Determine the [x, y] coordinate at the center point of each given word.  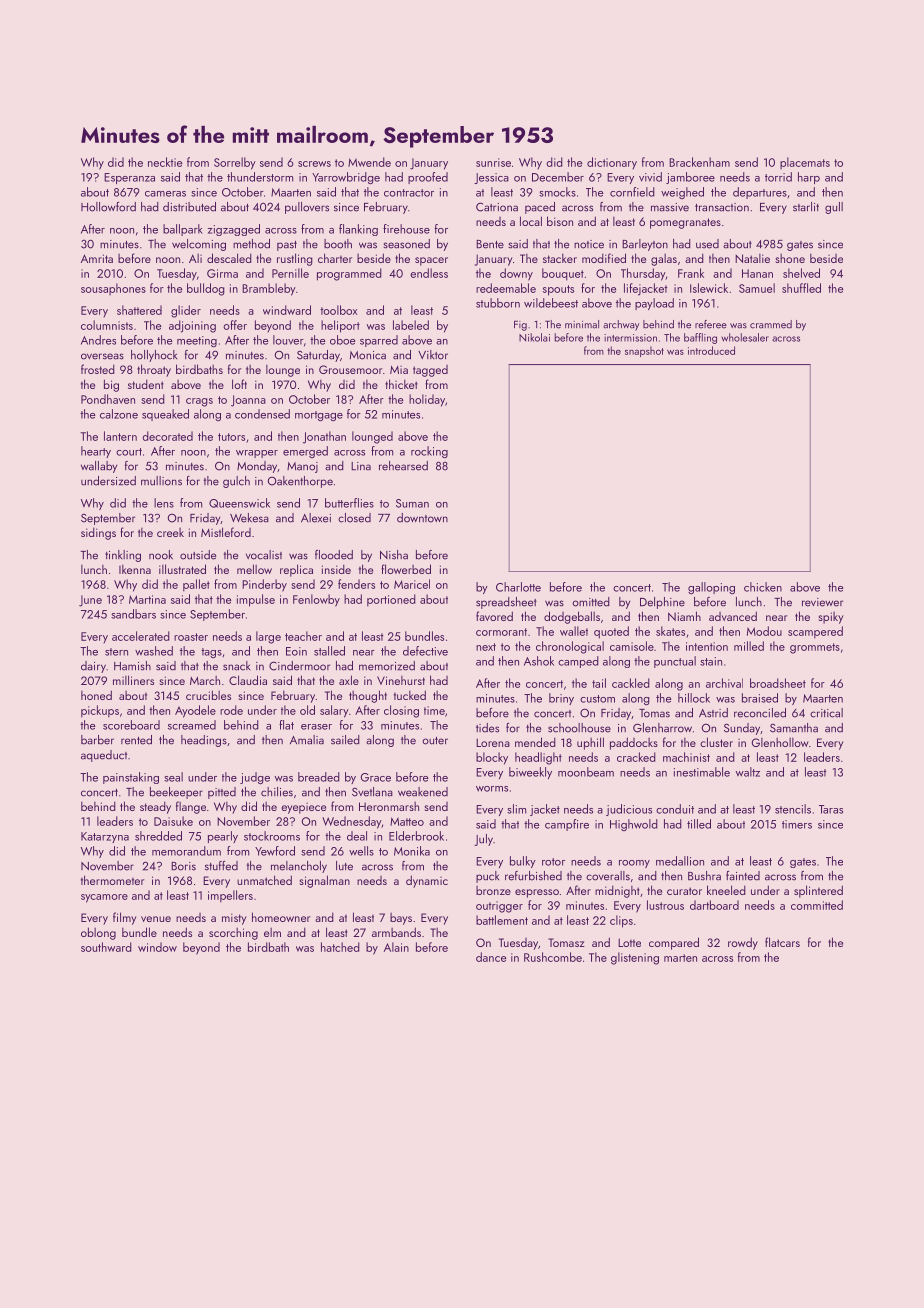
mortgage [319, 416]
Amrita [97, 258]
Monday [257, 467]
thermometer [112, 880]
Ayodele [195, 711]
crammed [771, 324]
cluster [716, 742]
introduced [711, 350]
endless [429, 273]
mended [535, 742]
